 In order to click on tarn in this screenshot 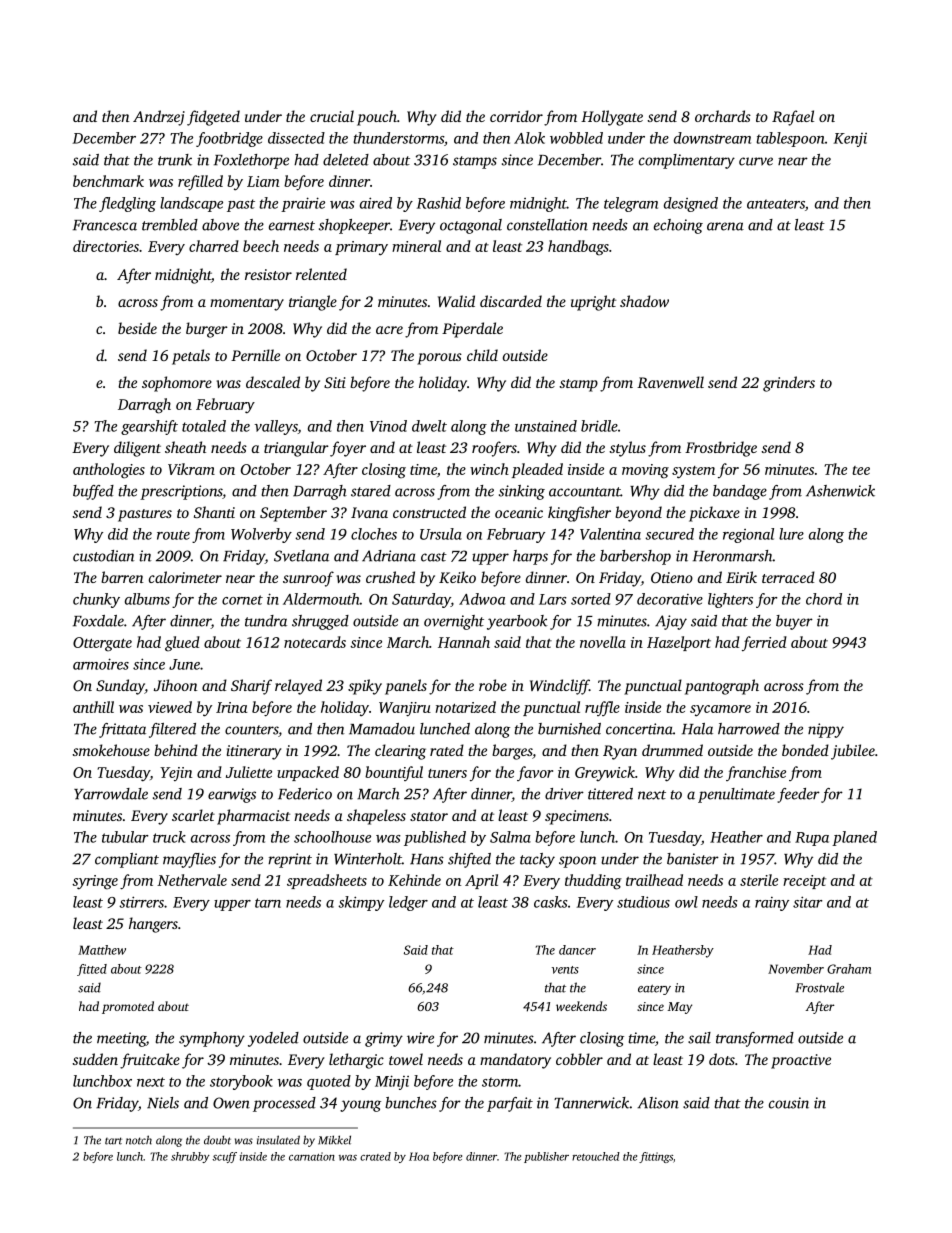, I will do `click(268, 903)`.
